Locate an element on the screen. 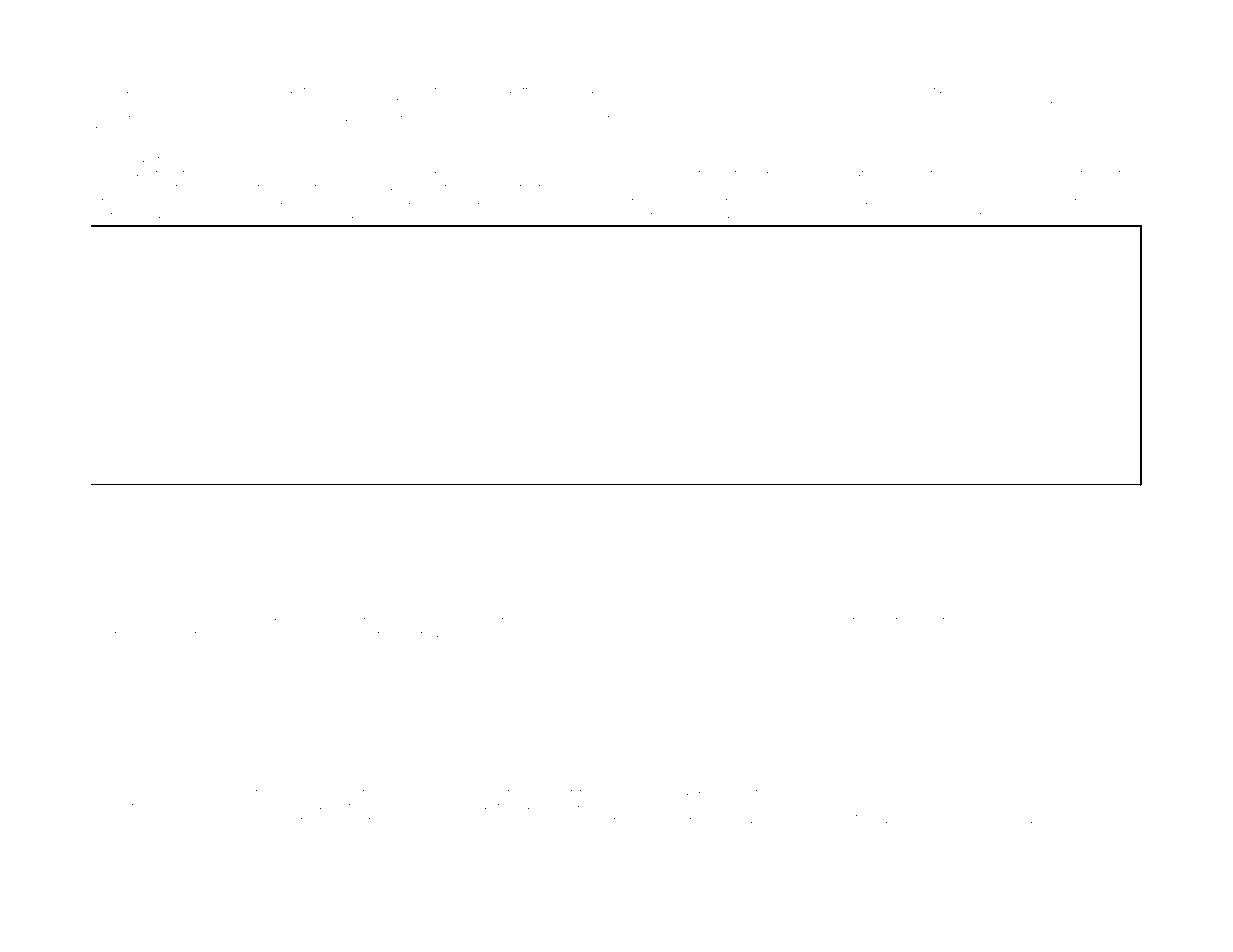 The width and height of the screenshot is (1233, 952). concert is located at coordinates (157, 820).
